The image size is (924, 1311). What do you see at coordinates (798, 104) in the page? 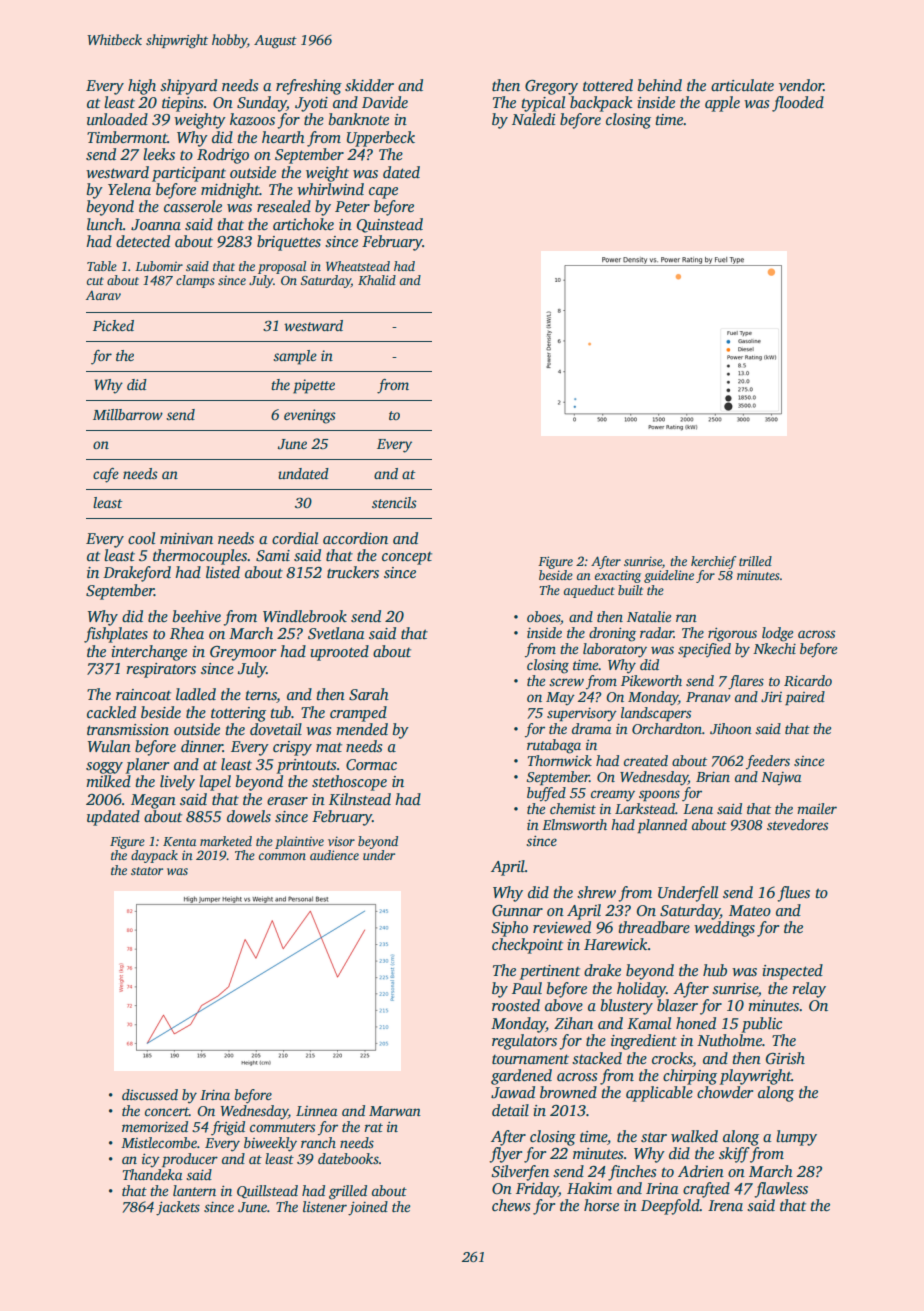
I see `flooded` at bounding box center [798, 104].
